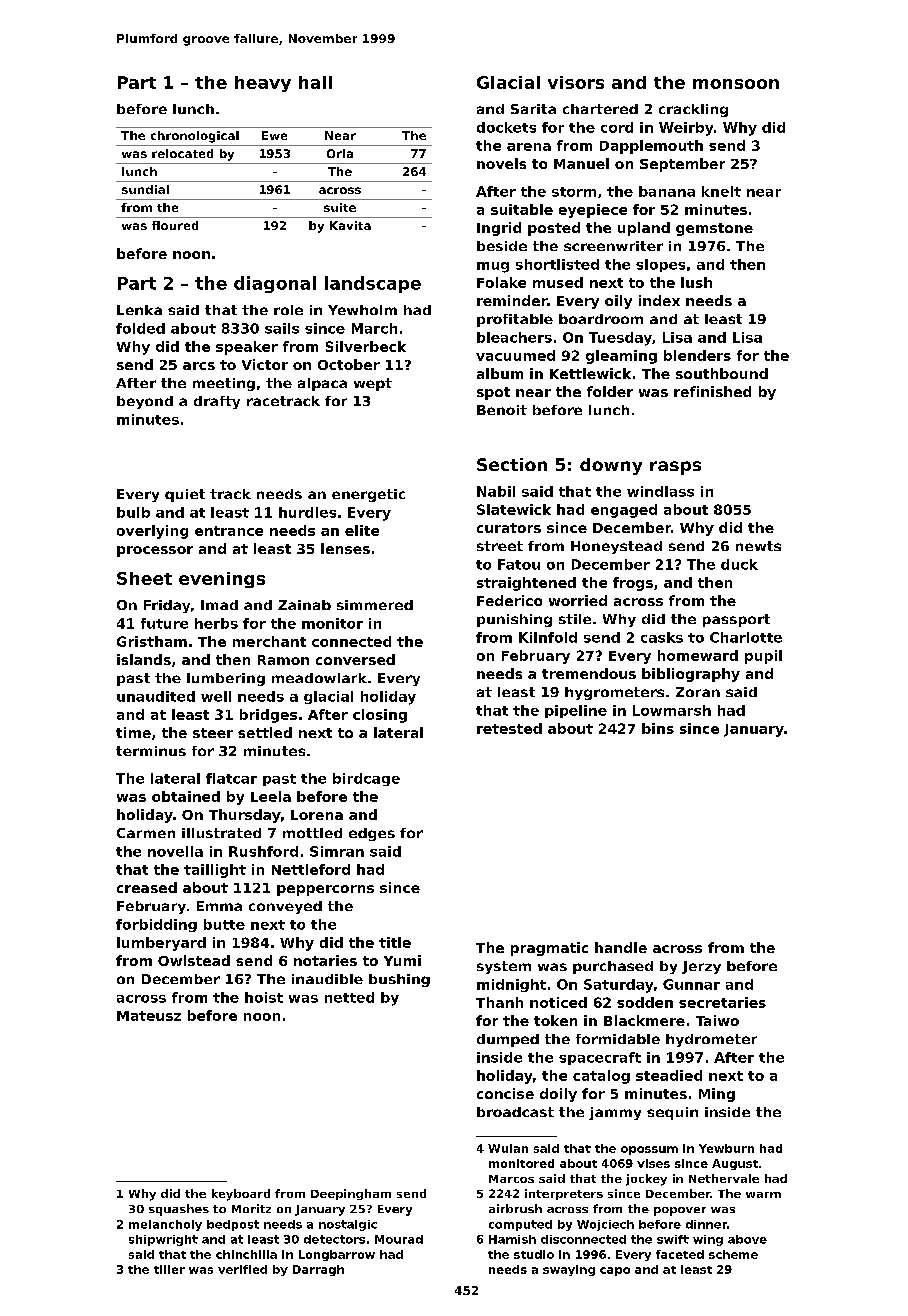 The image size is (908, 1316). What do you see at coordinates (337, 851) in the screenshot?
I see `Simran` at bounding box center [337, 851].
